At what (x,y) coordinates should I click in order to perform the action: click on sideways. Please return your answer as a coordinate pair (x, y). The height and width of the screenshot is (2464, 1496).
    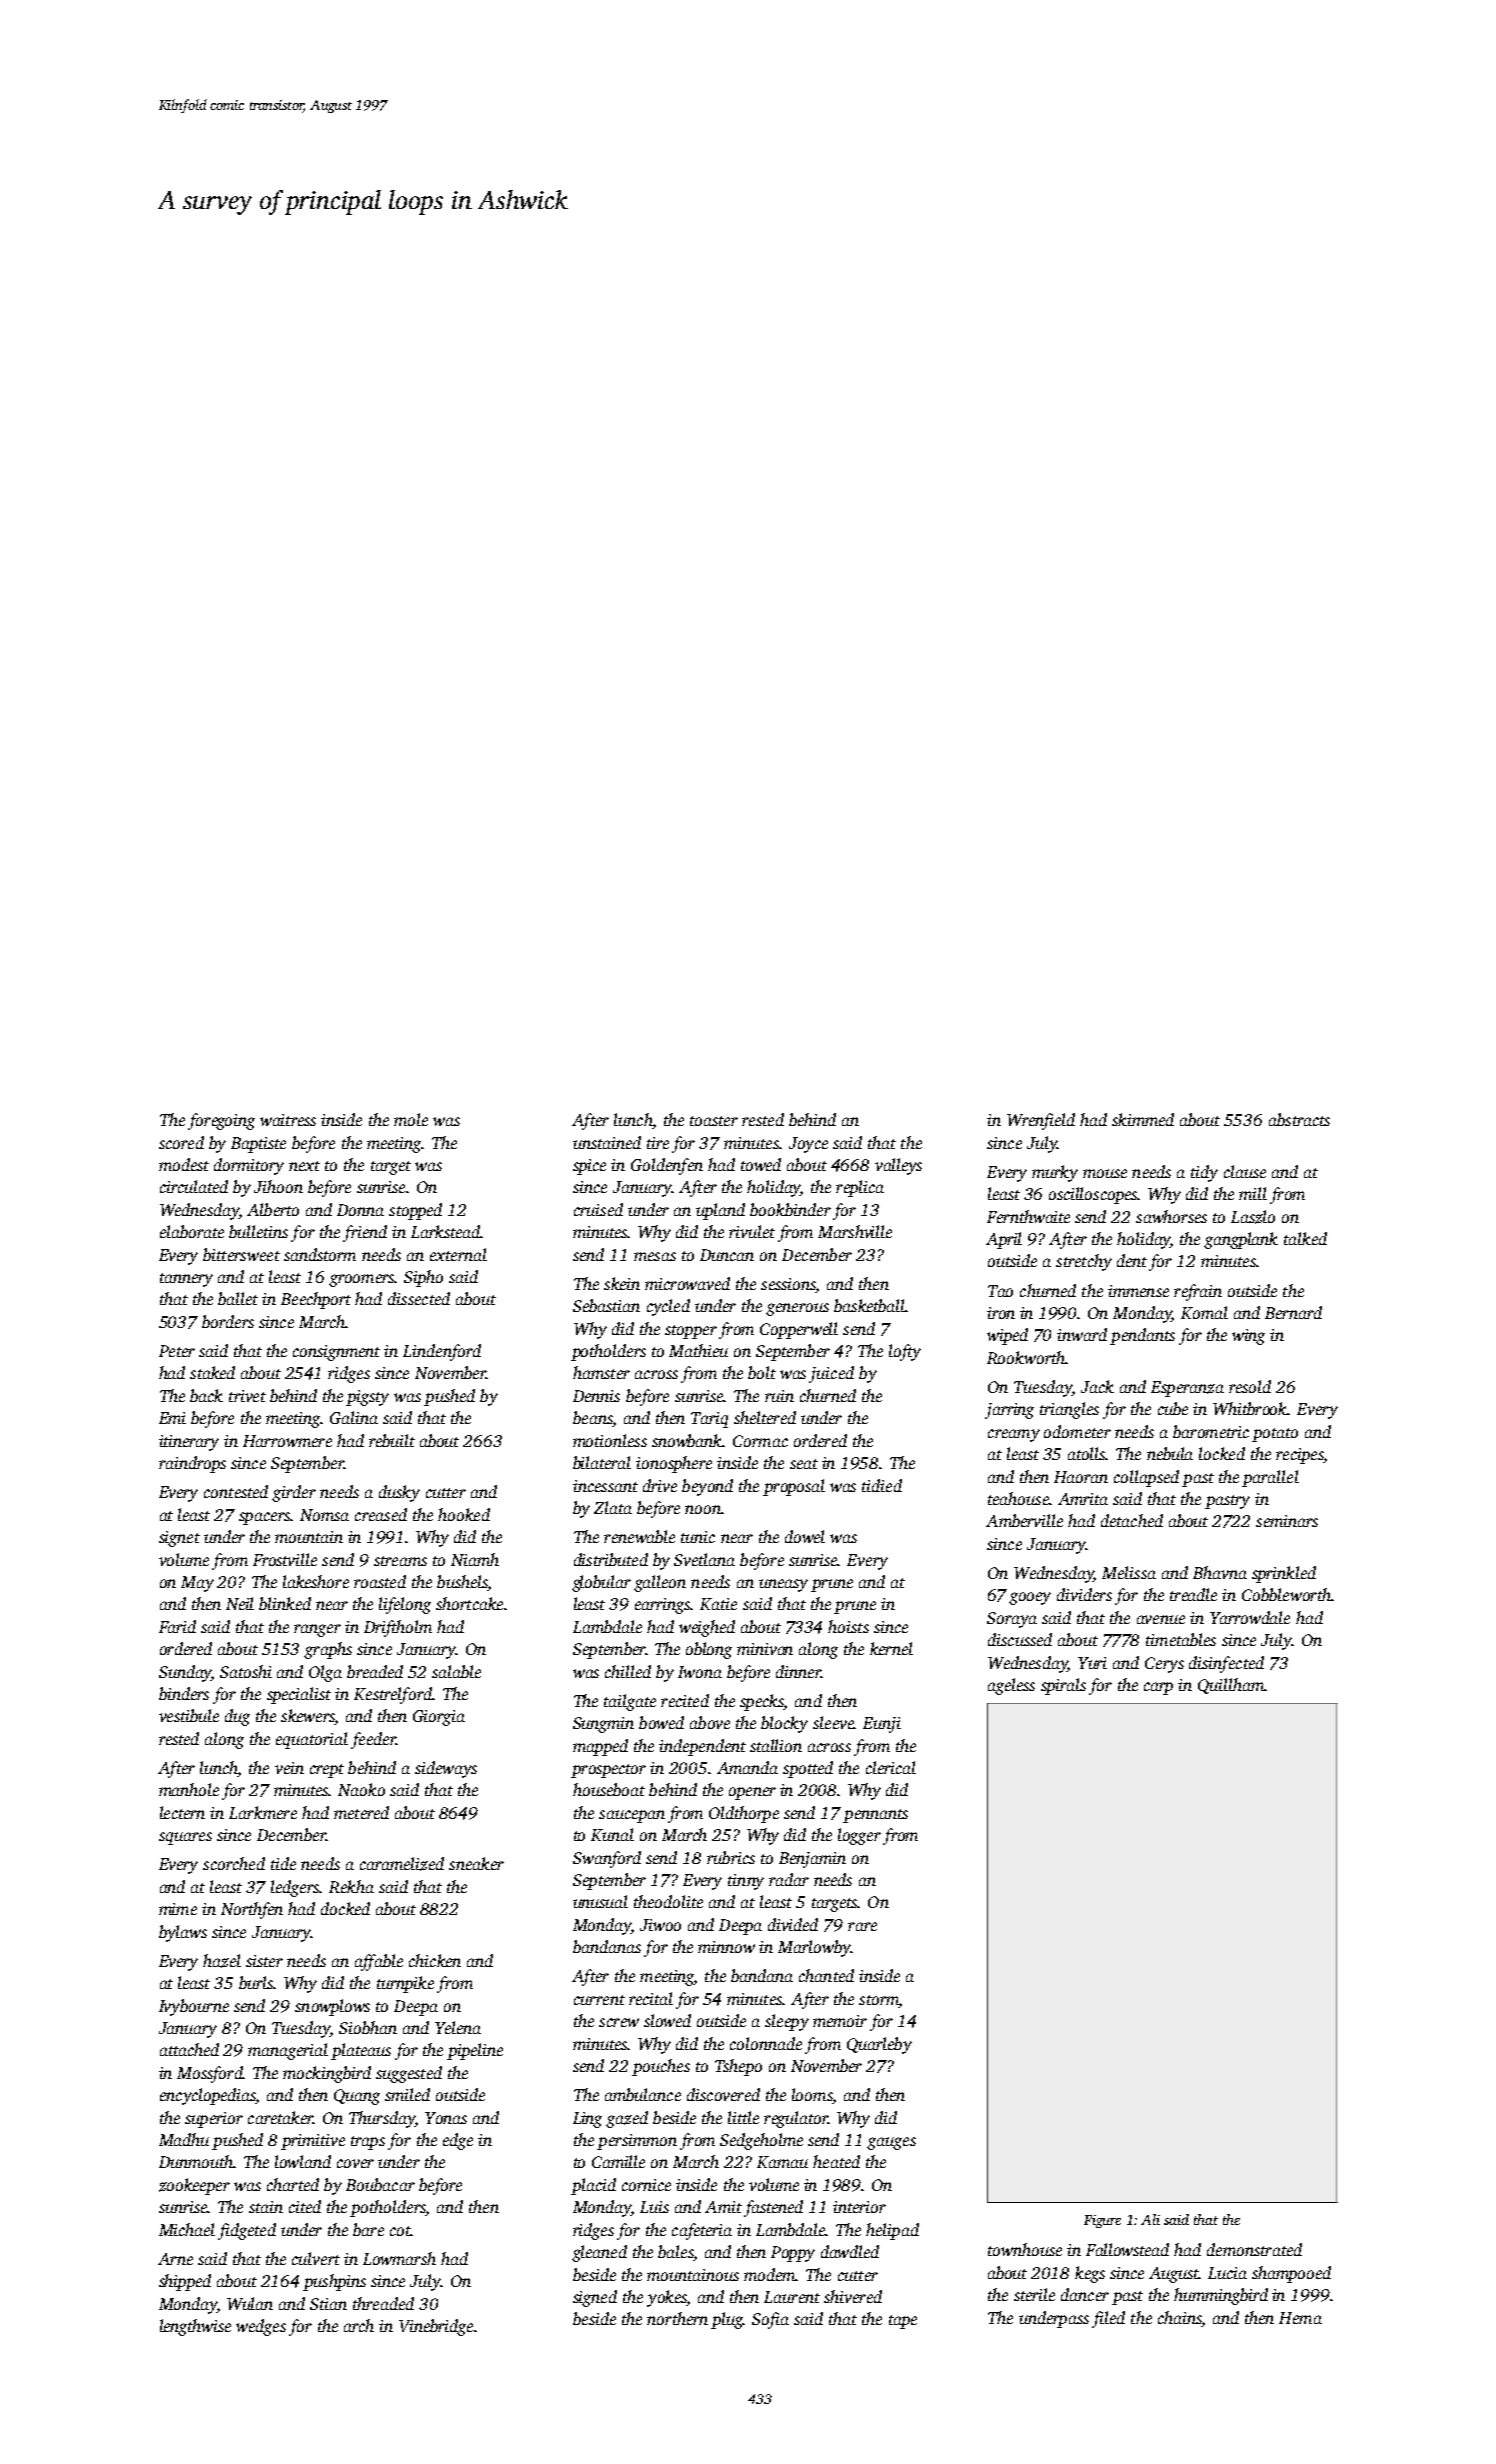
    Looking at the image, I should click on (446, 1769).
